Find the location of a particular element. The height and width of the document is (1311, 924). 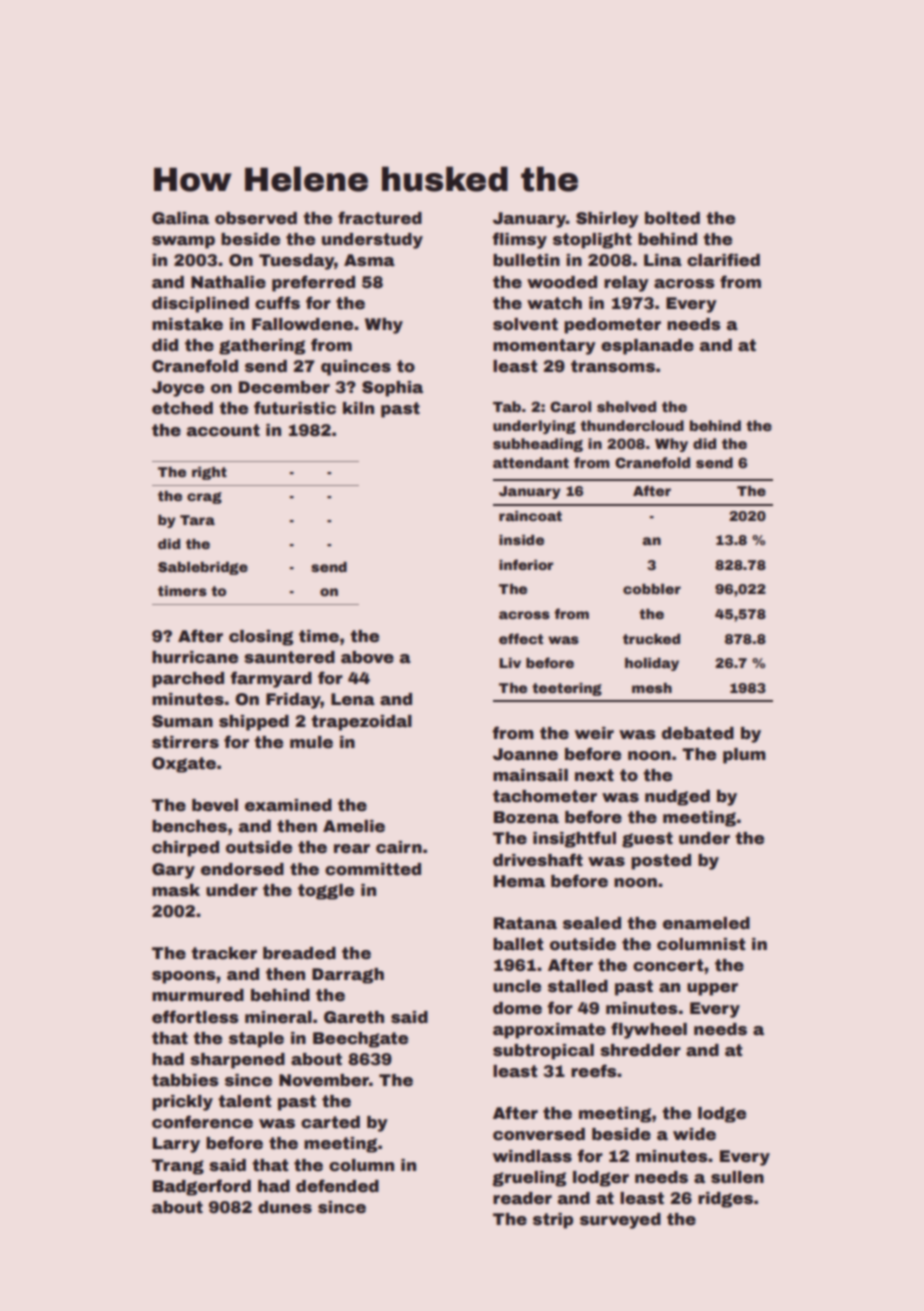

Liv is located at coordinates (510, 663).
